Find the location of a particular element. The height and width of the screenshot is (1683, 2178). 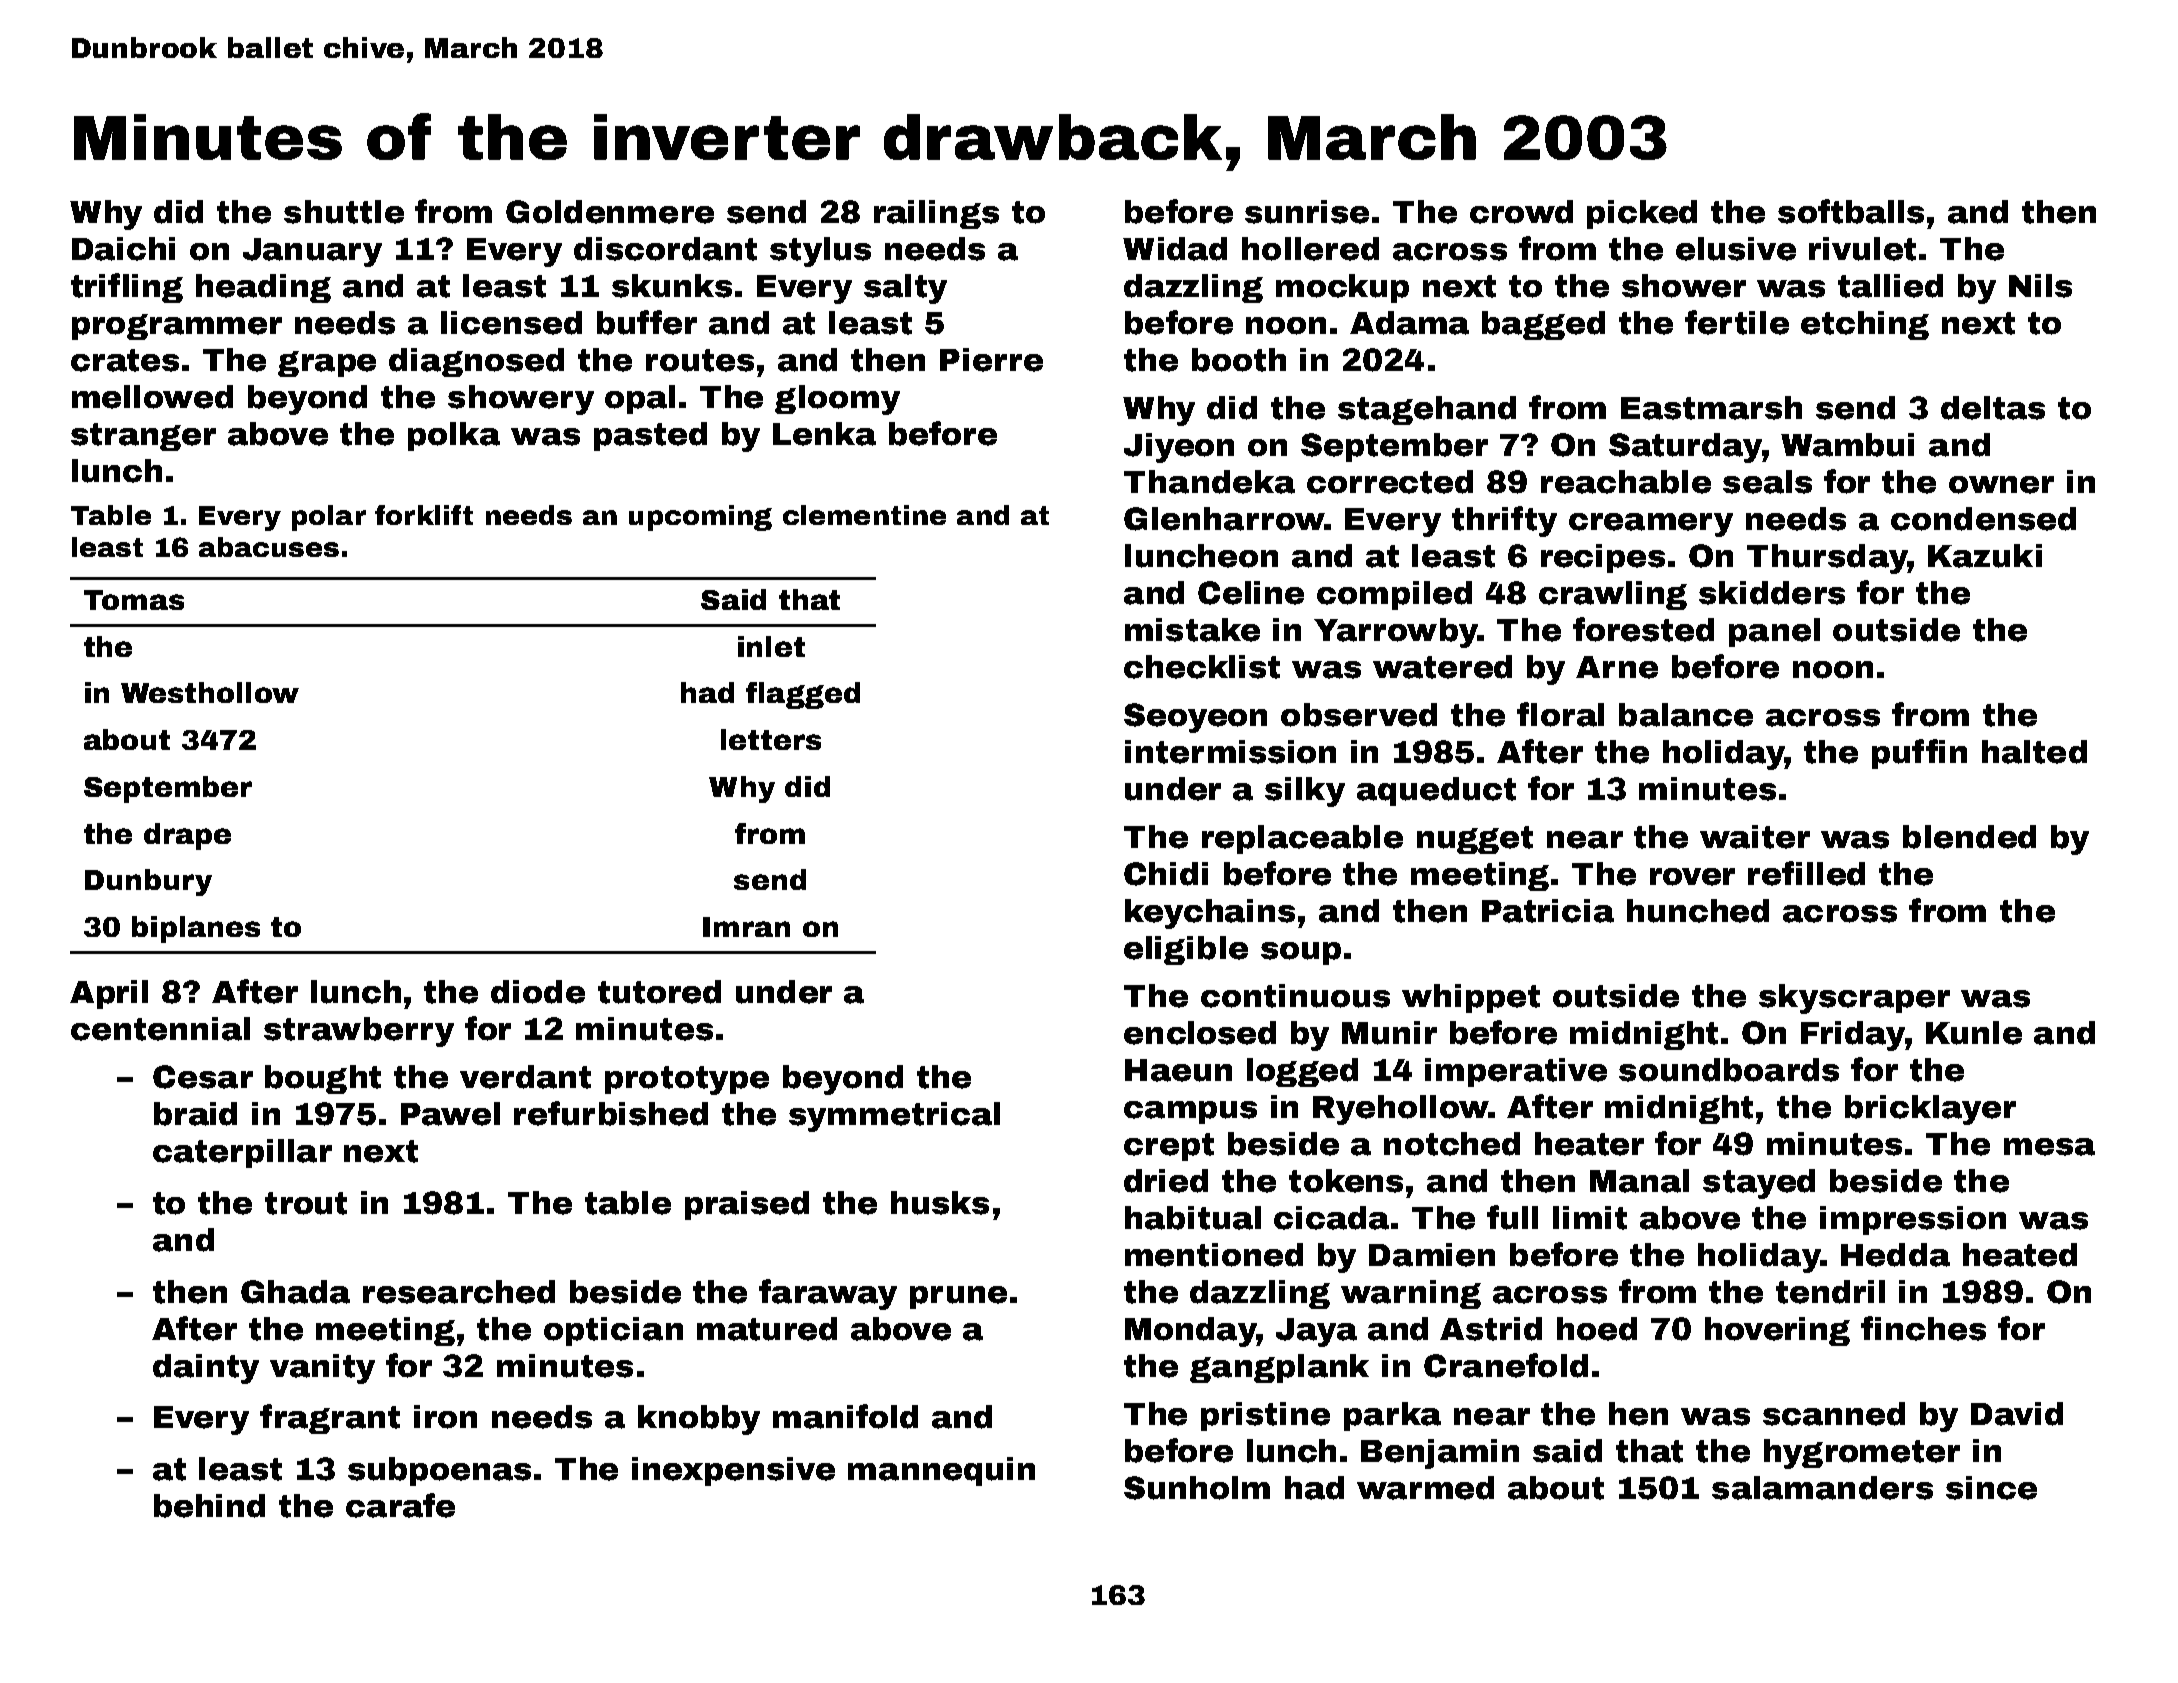

manifold is located at coordinates (845, 1416).
